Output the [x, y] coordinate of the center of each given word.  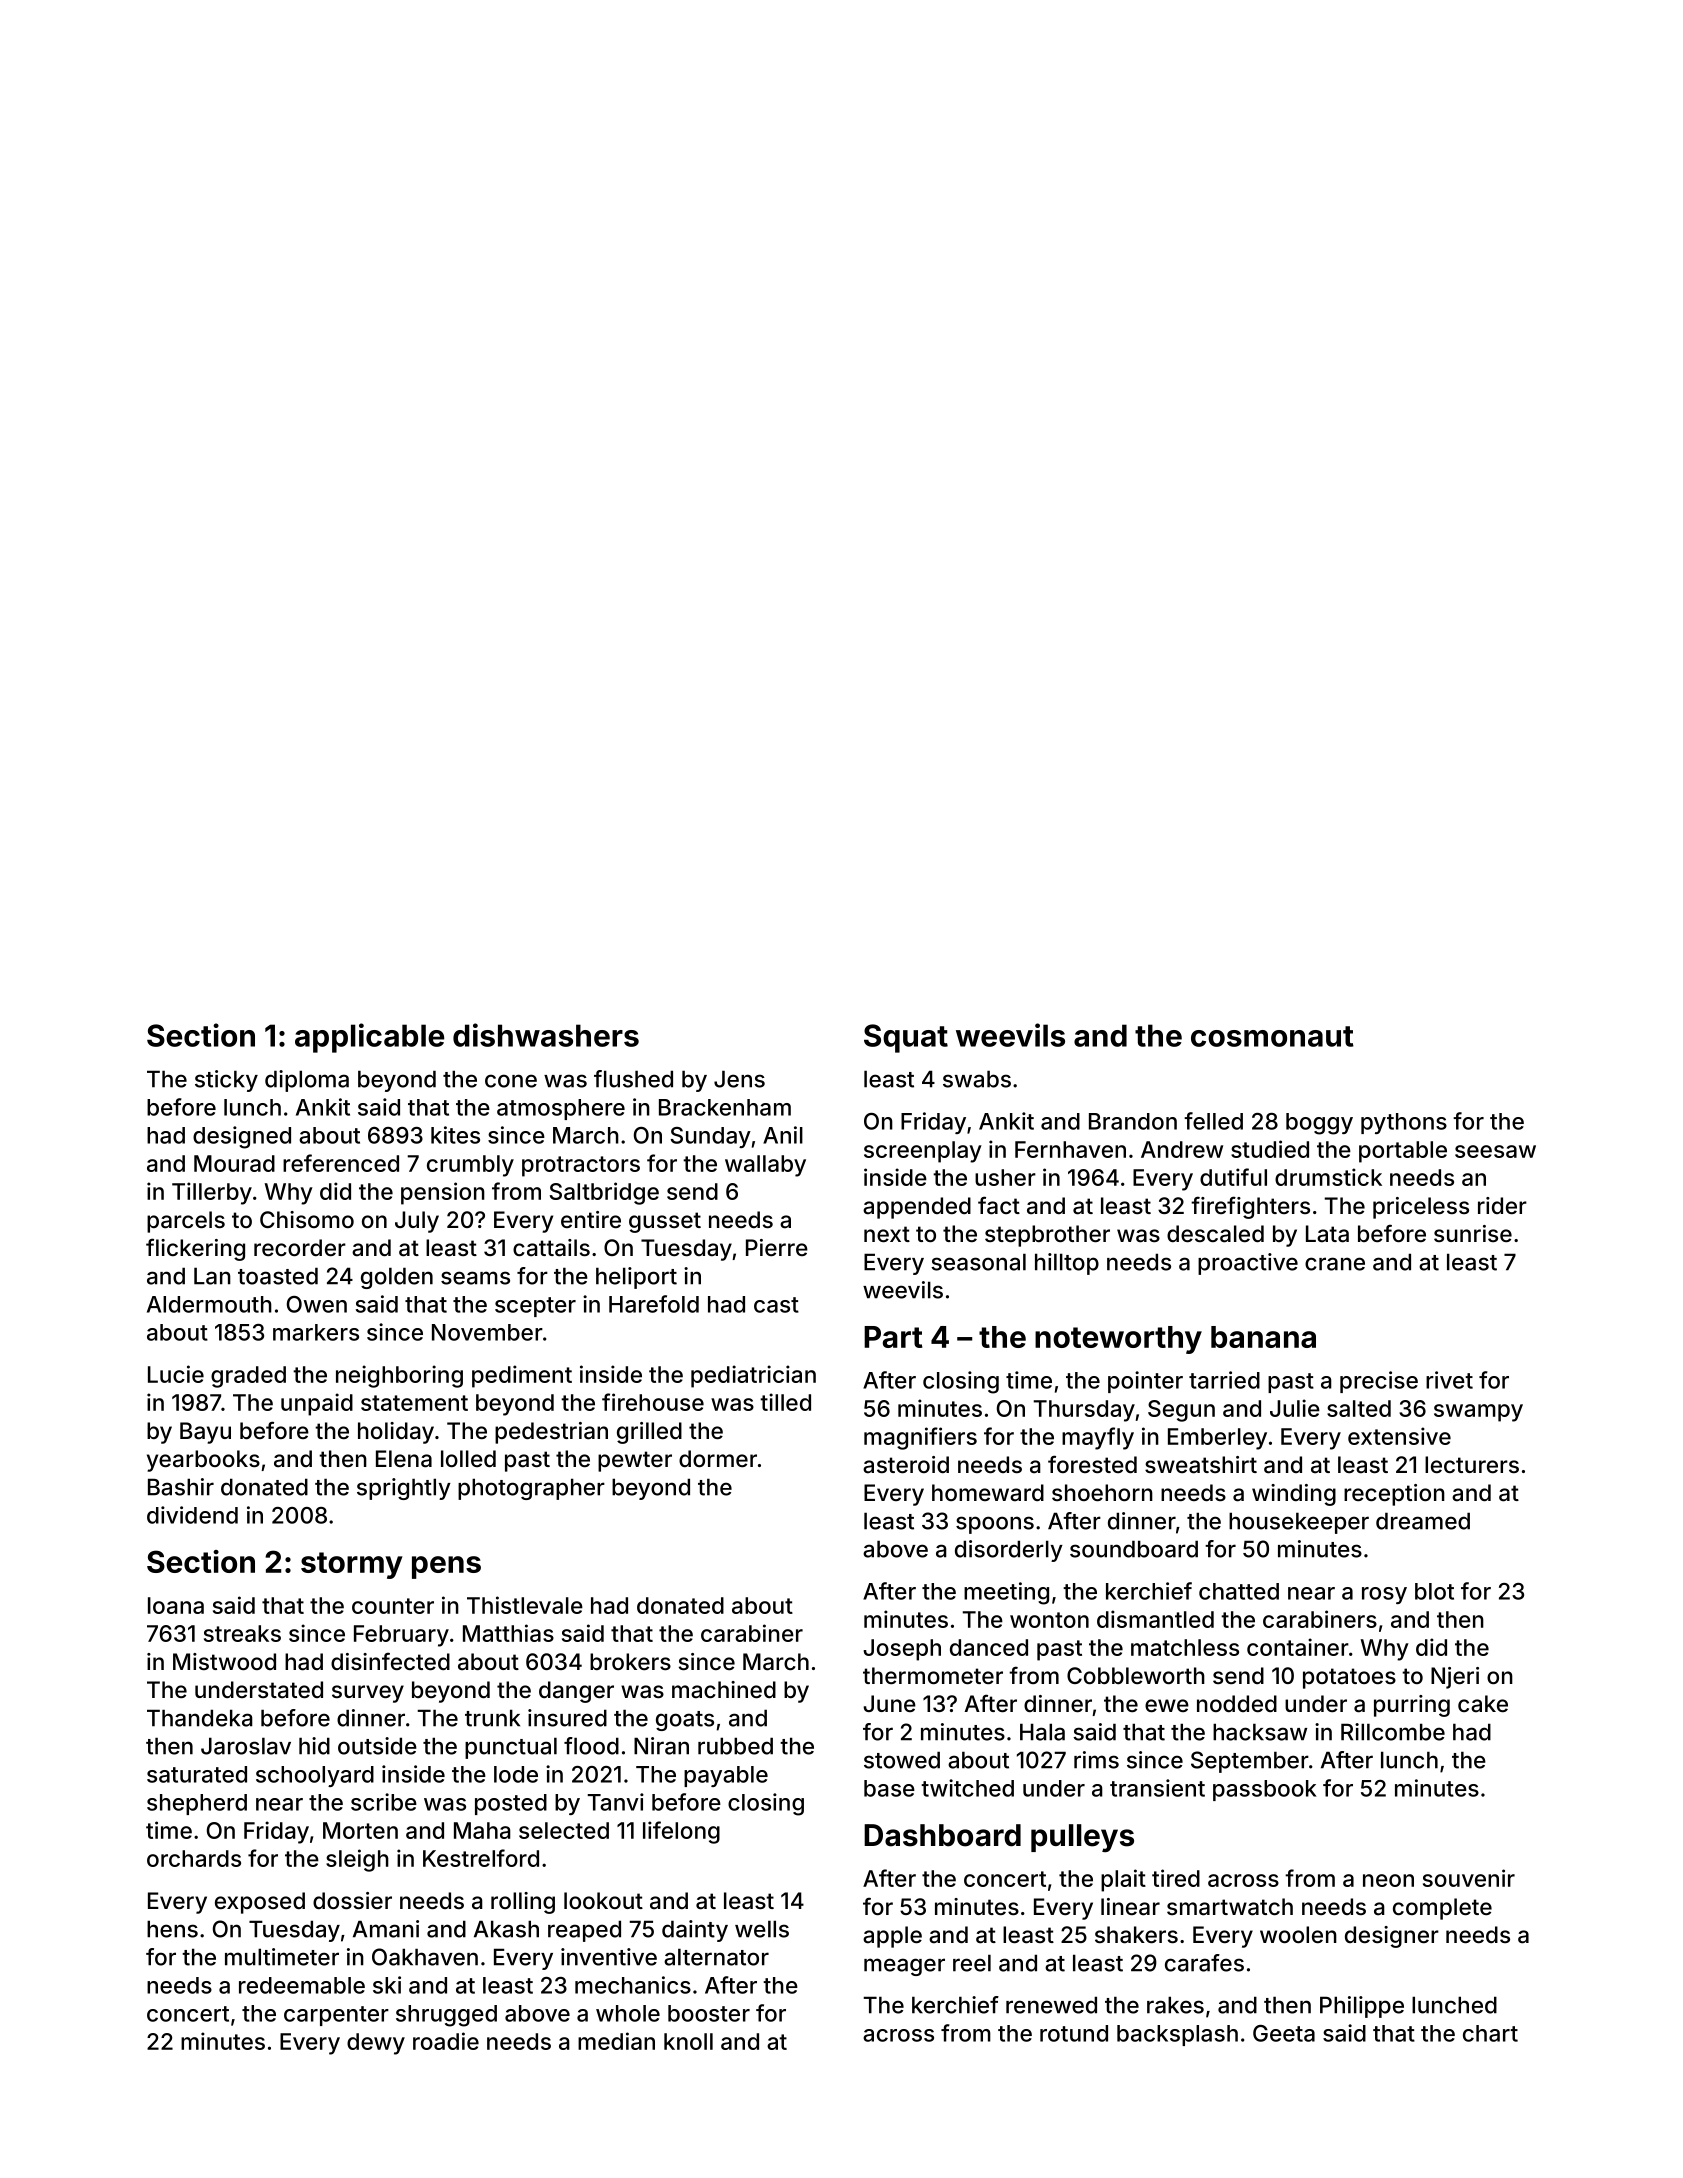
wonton [1049, 1620]
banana [1263, 1337]
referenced [341, 1163]
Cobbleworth [1136, 1675]
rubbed [735, 1746]
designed [242, 1137]
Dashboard [942, 1835]
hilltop [1067, 1264]
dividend [192, 1515]
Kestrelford [481, 1858]
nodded [1237, 1703]
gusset [665, 1222]
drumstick [1328, 1177]
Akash [506, 1929]
